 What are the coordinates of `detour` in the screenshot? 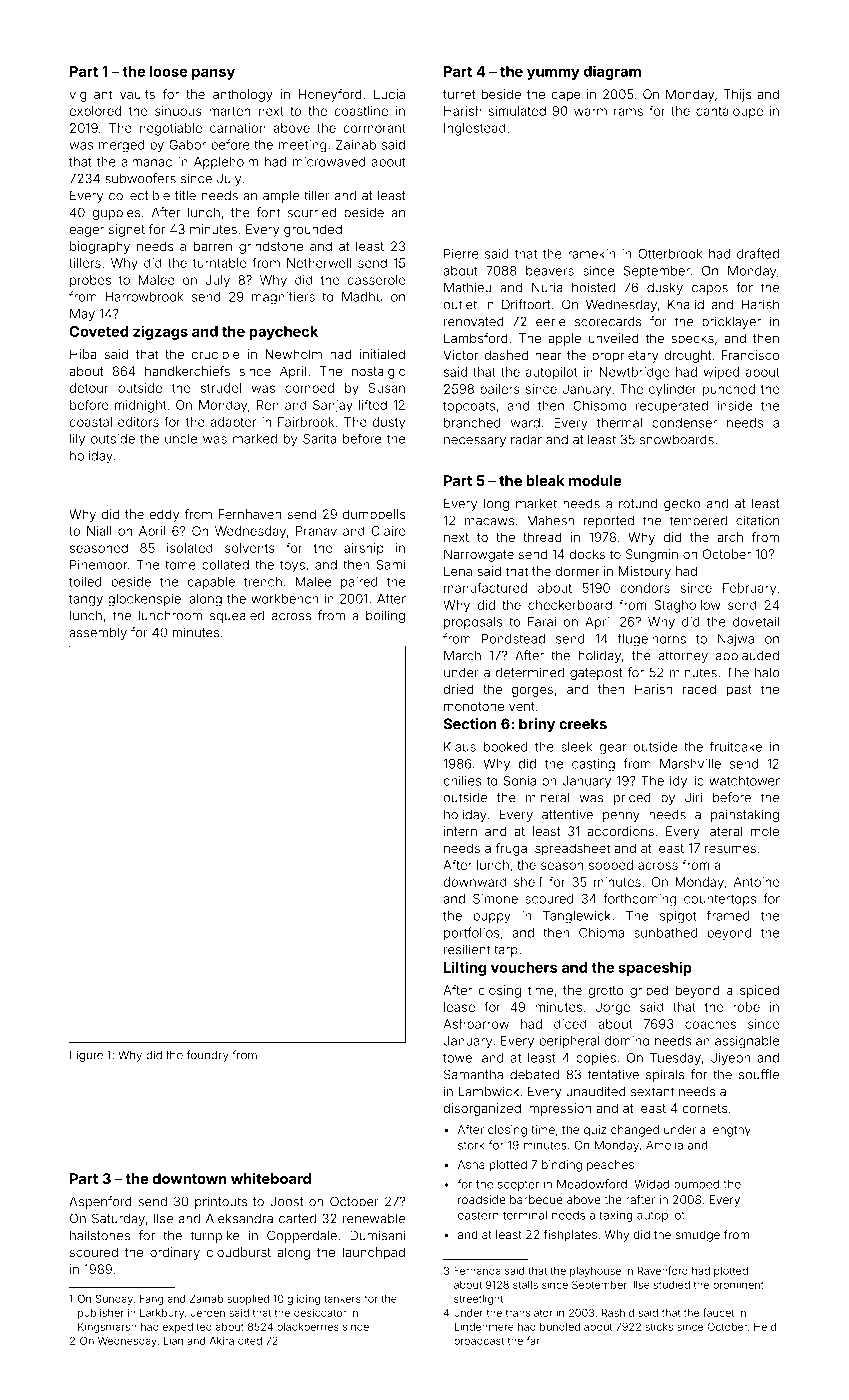 It's located at (88, 388).
